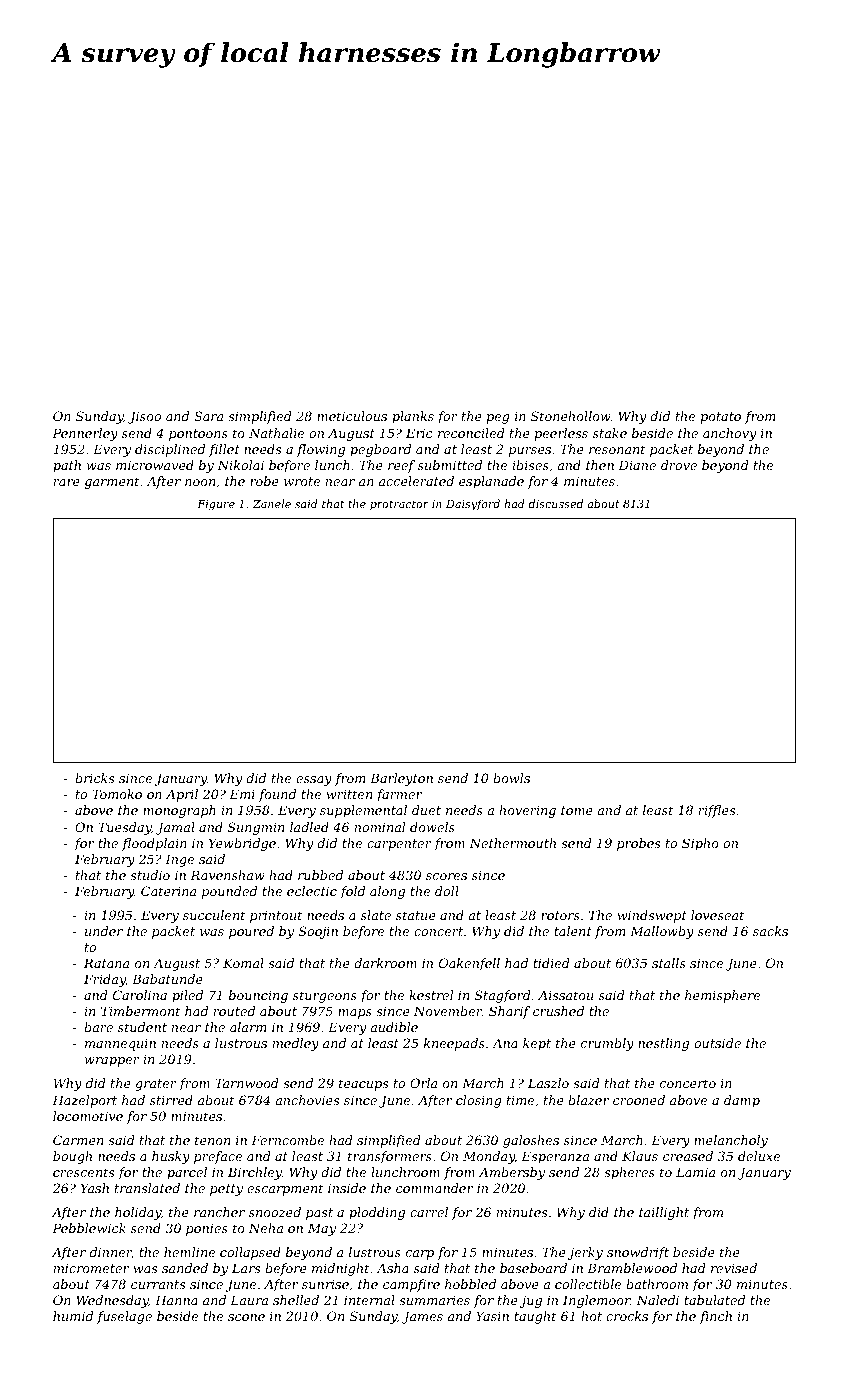 The height and width of the screenshot is (1400, 849). I want to click on planks, so click(413, 417).
